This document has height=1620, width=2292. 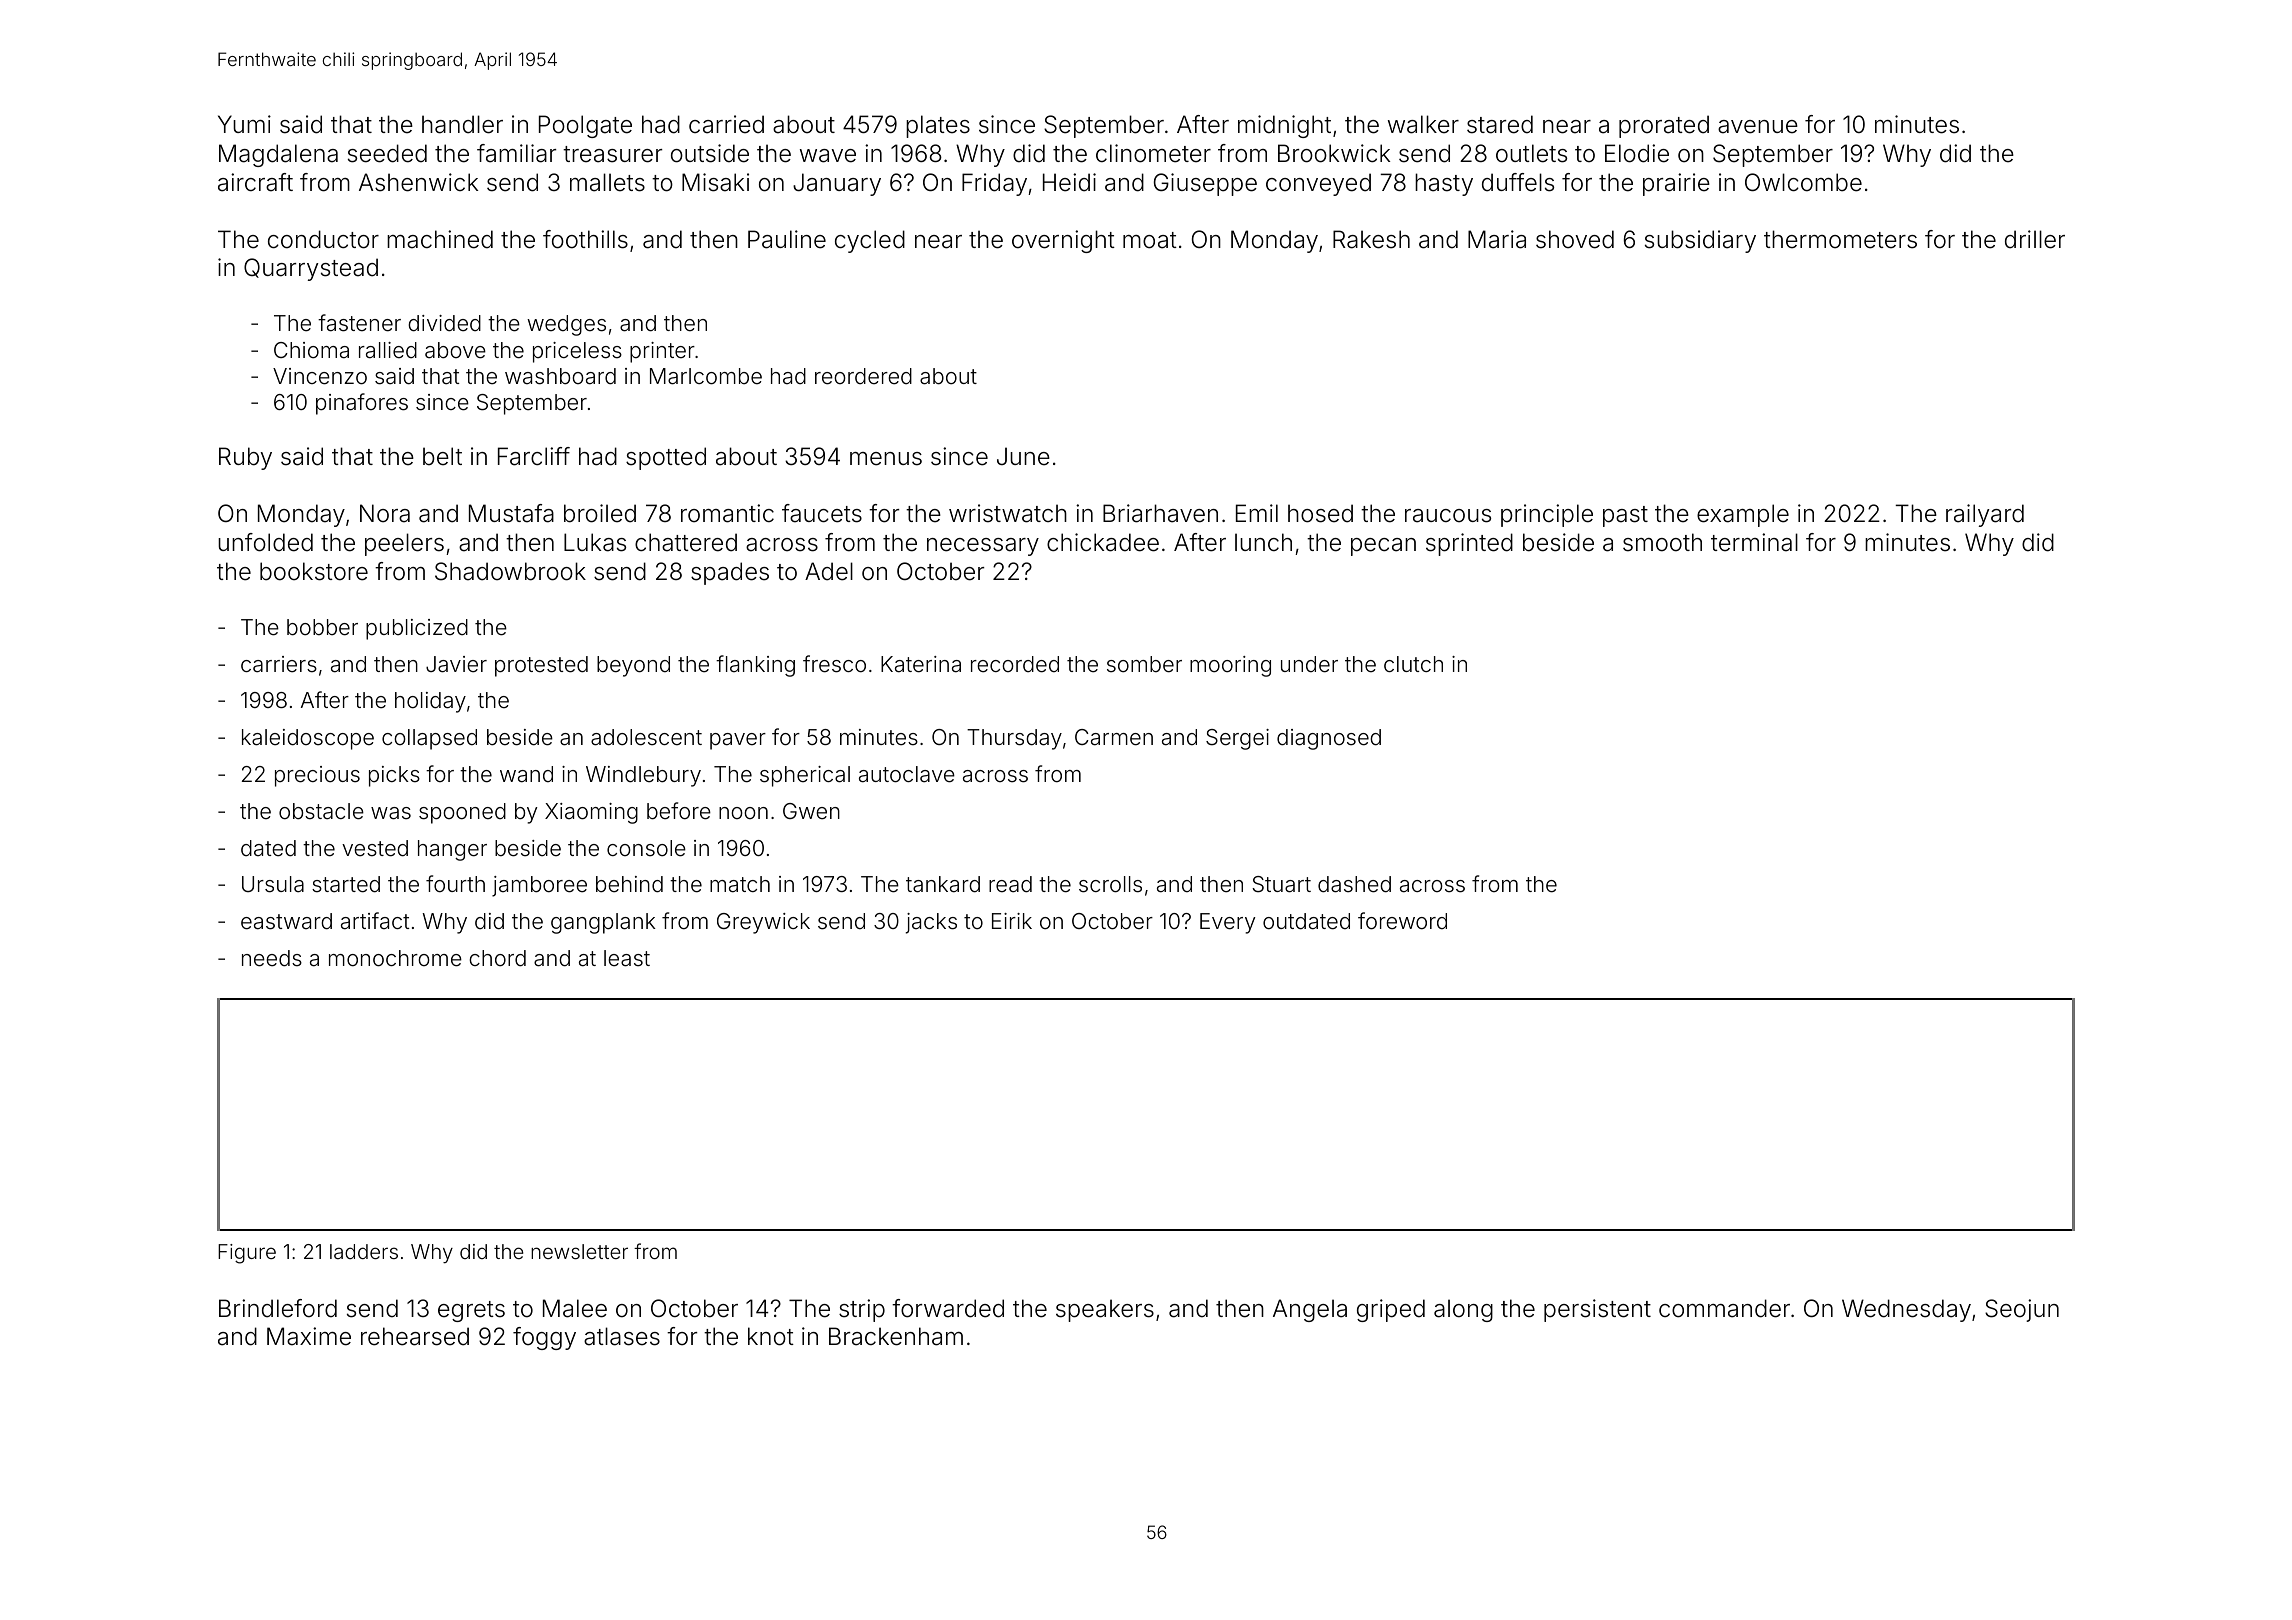 I want to click on least, so click(x=627, y=958).
